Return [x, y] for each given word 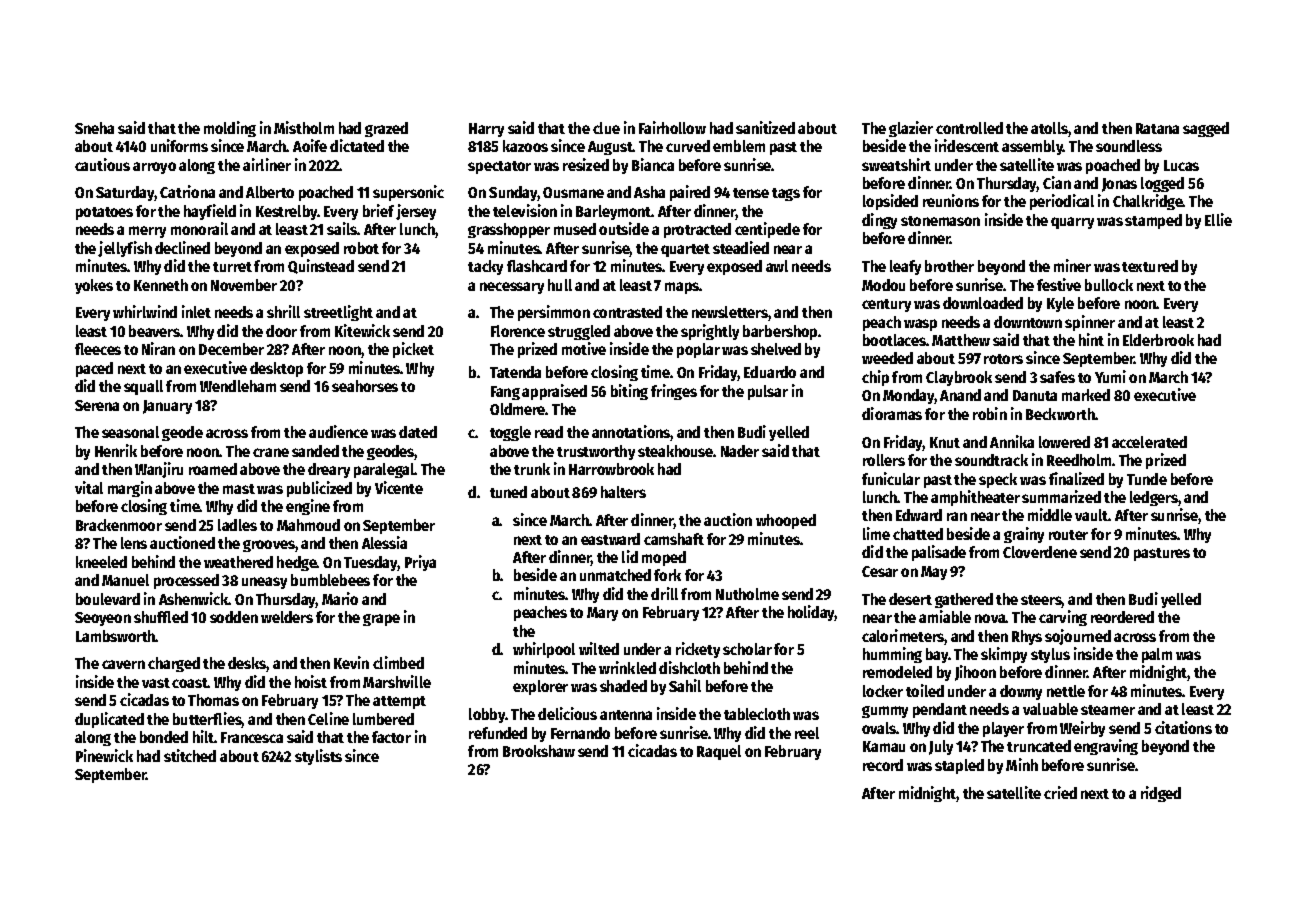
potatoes [104, 213]
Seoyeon [103, 619]
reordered [1122, 617]
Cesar [880, 571]
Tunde [1147, 479]
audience [338, 431]
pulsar [768, 392]
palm [1157, 655]
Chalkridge [1148, 202]
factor [391, 737]
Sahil [685, 685]
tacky [485, 267]
